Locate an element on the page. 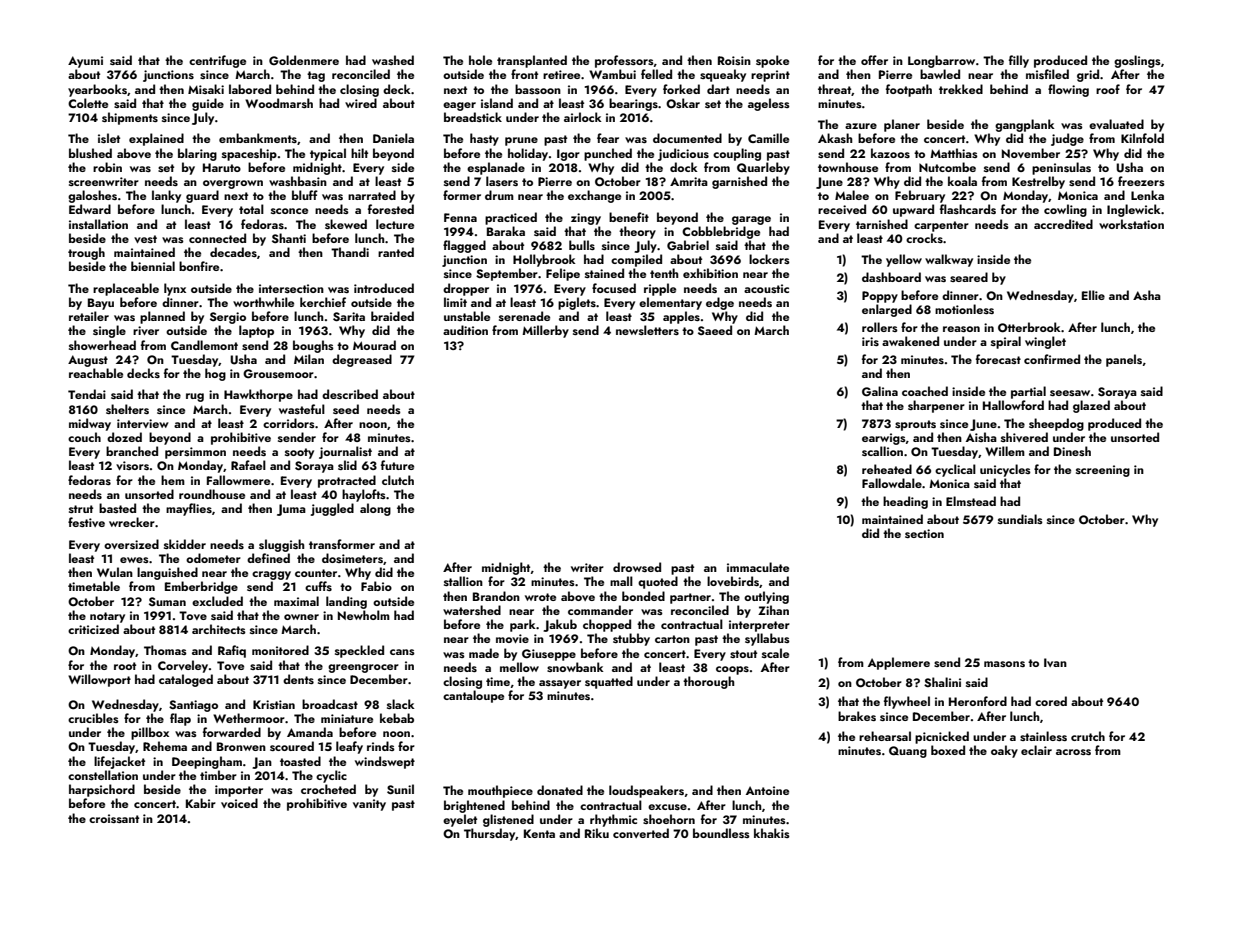 This document has height=952, width=1233. chopped is located at coordinates (607, 625).
